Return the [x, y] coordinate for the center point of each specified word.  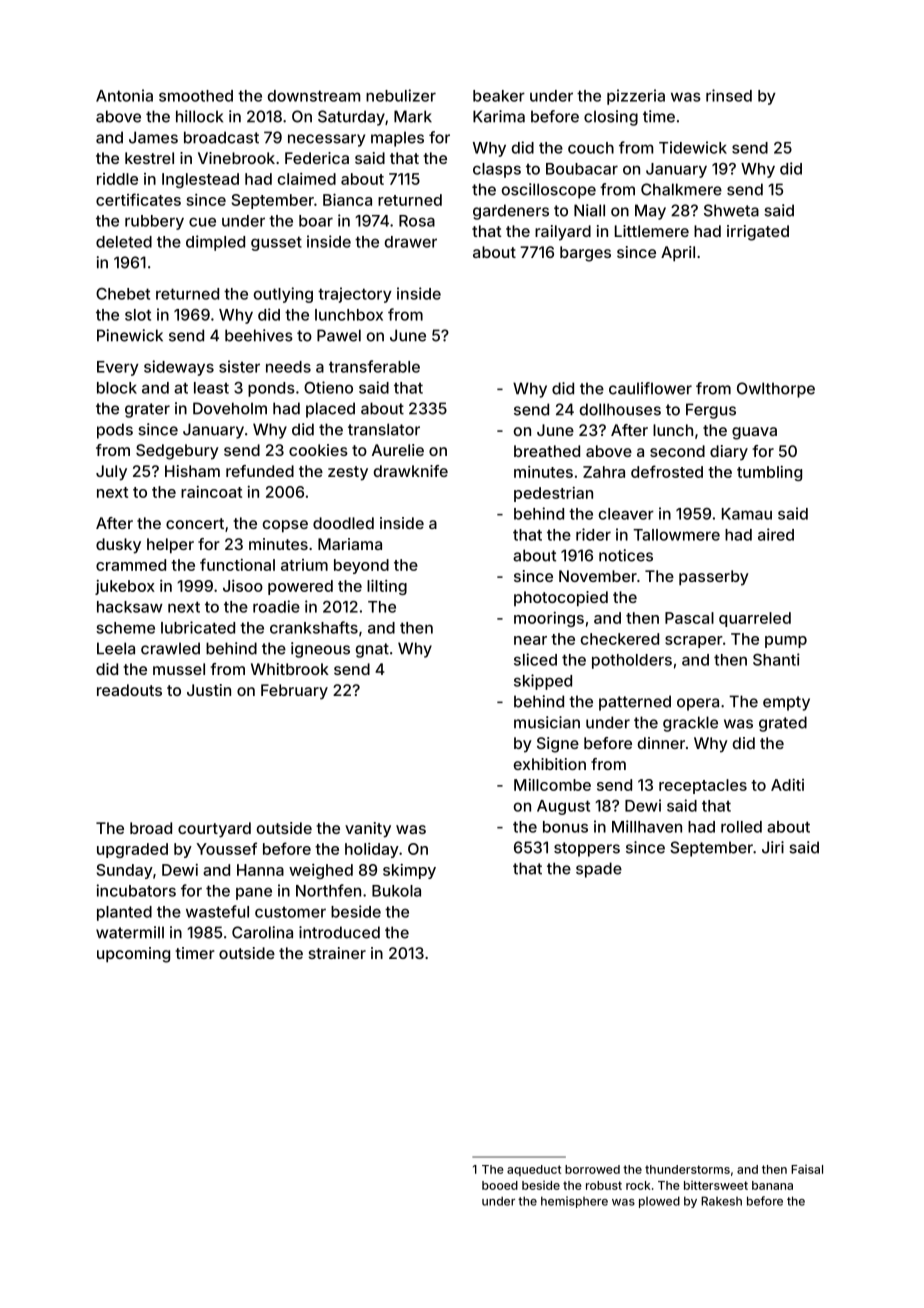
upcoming [133, 955]
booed [500, 1185]
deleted [124, 242]
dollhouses [620, 409]
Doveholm [230, 408]
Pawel [339, 335]
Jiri [773, 847]
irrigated [758, 233]
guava [754, 433]
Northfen [328, 890]
